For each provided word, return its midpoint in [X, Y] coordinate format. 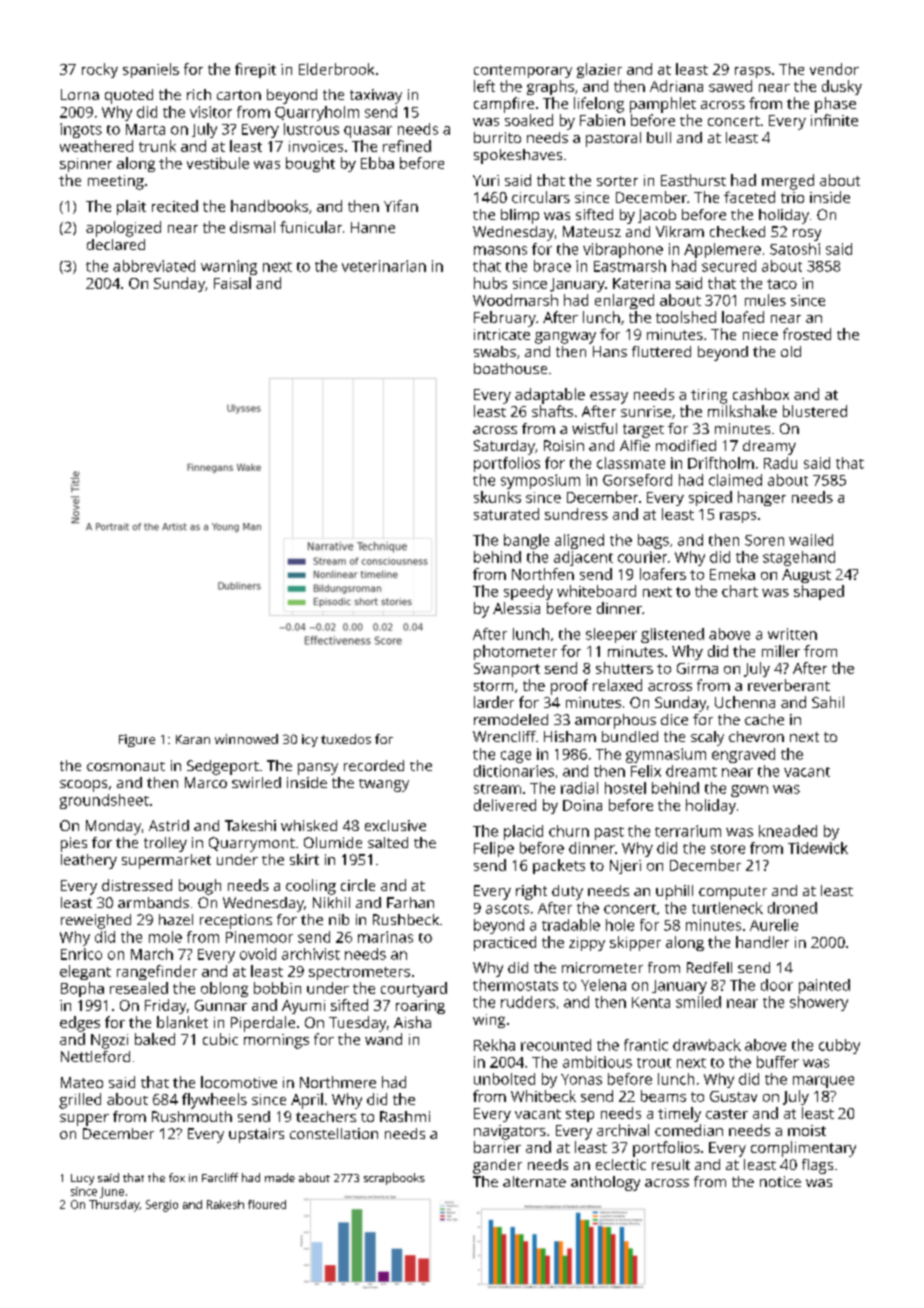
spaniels [151, 70]
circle [358, 885]
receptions [236, 921]
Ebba [377, 163]
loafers [663, 574]
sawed [730, 86]
